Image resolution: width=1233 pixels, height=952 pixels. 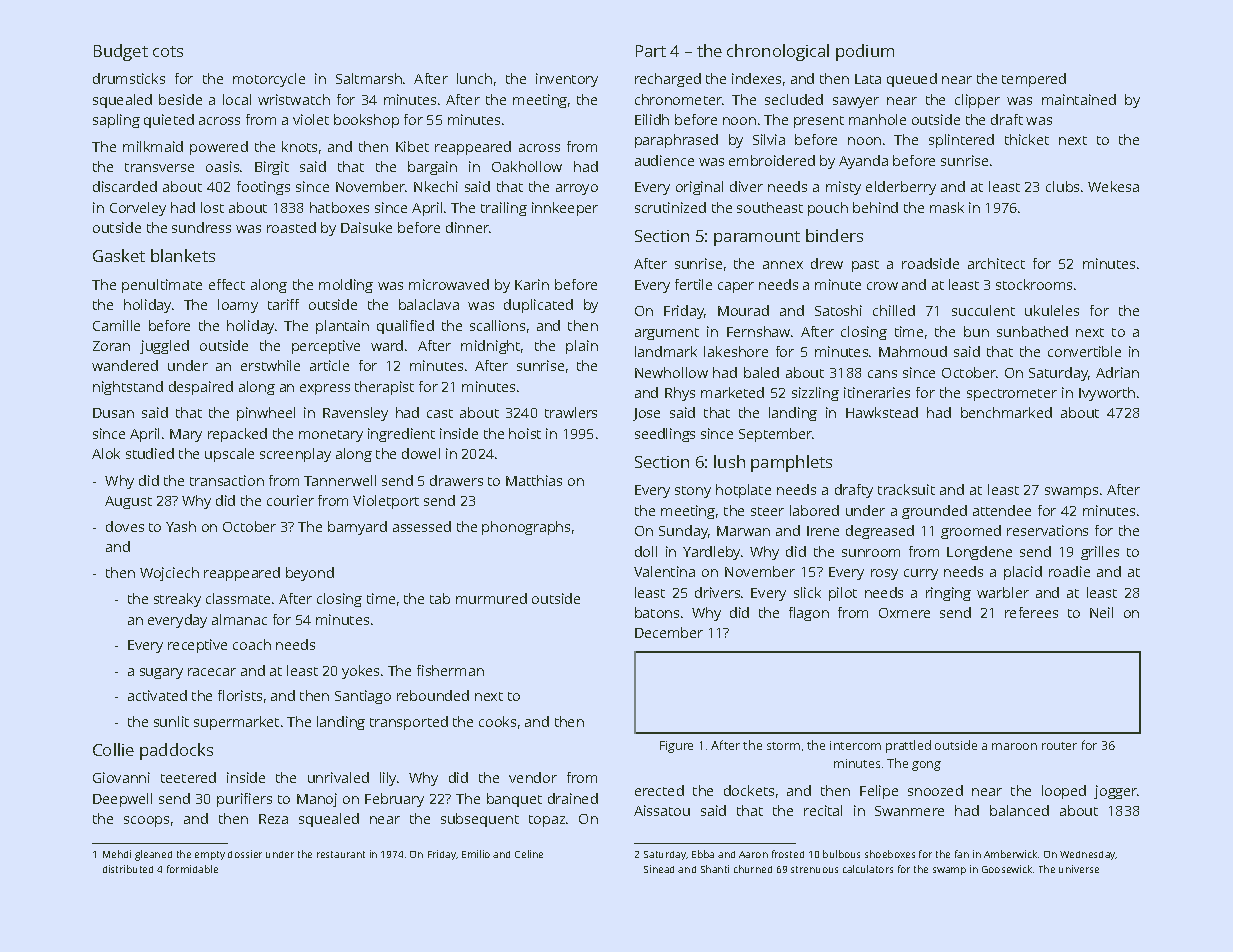 What do you see at coordinates (244, 800) in the image?
I see `purifiers` at bounding box center [244, 800].
